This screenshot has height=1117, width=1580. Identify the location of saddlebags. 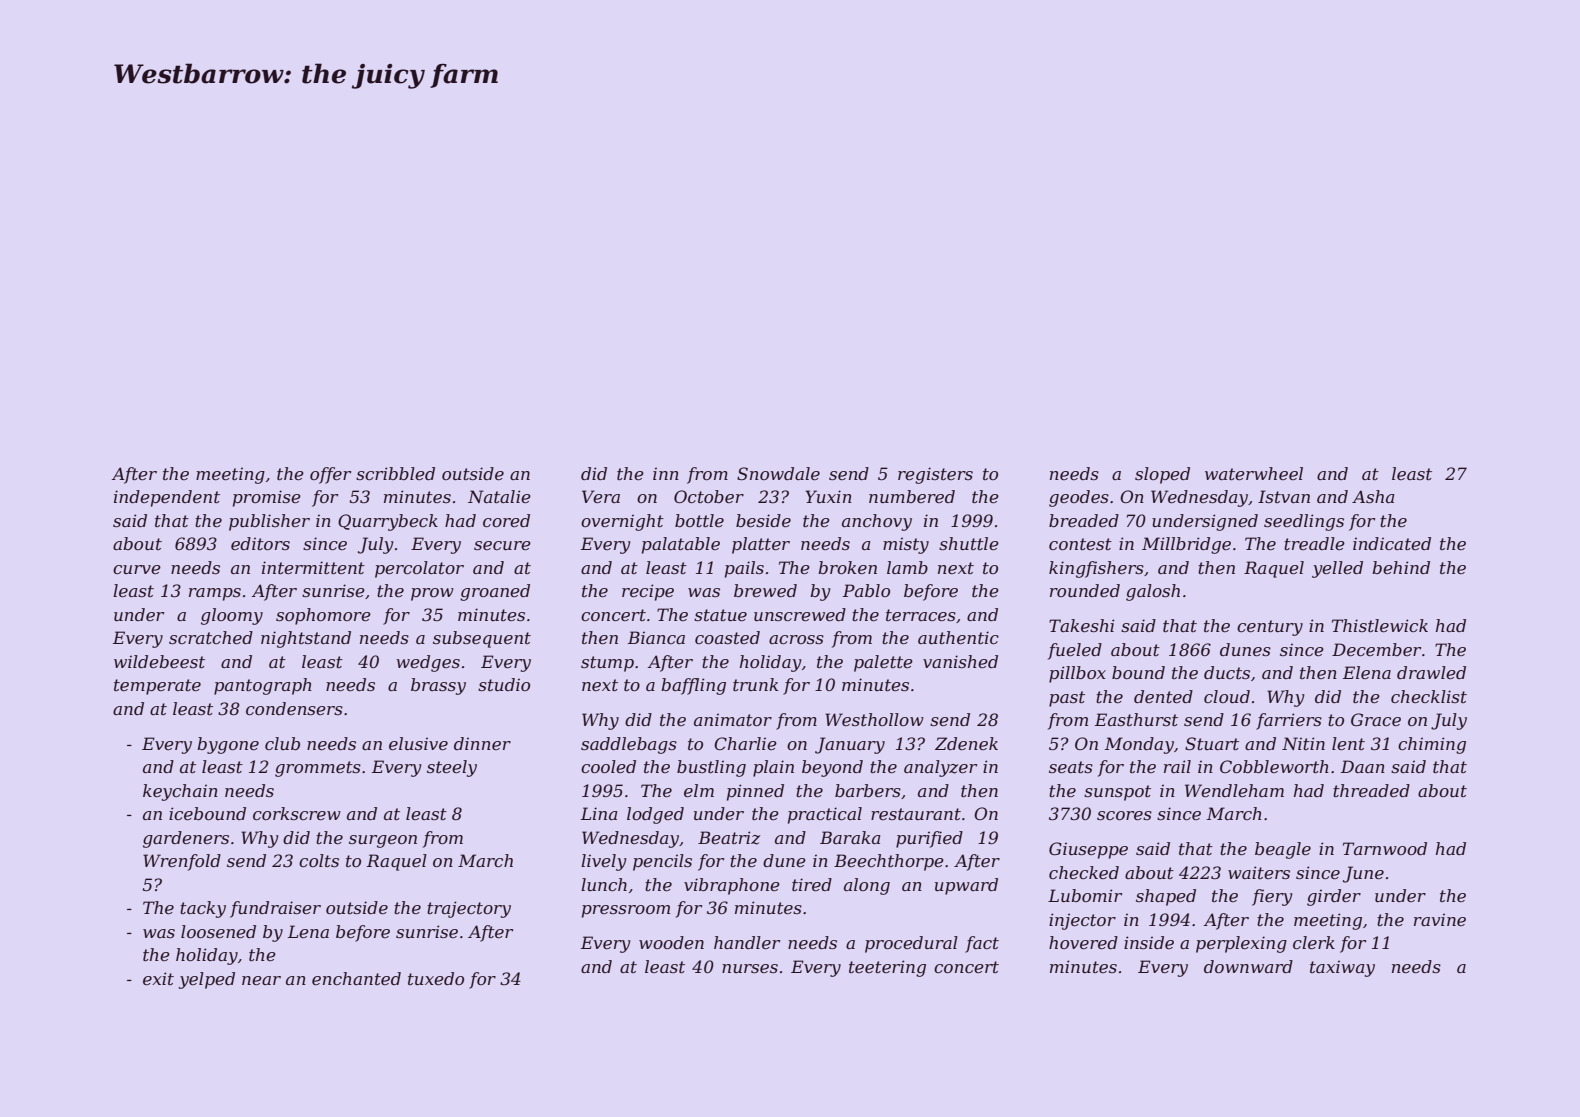
(629, 745).
